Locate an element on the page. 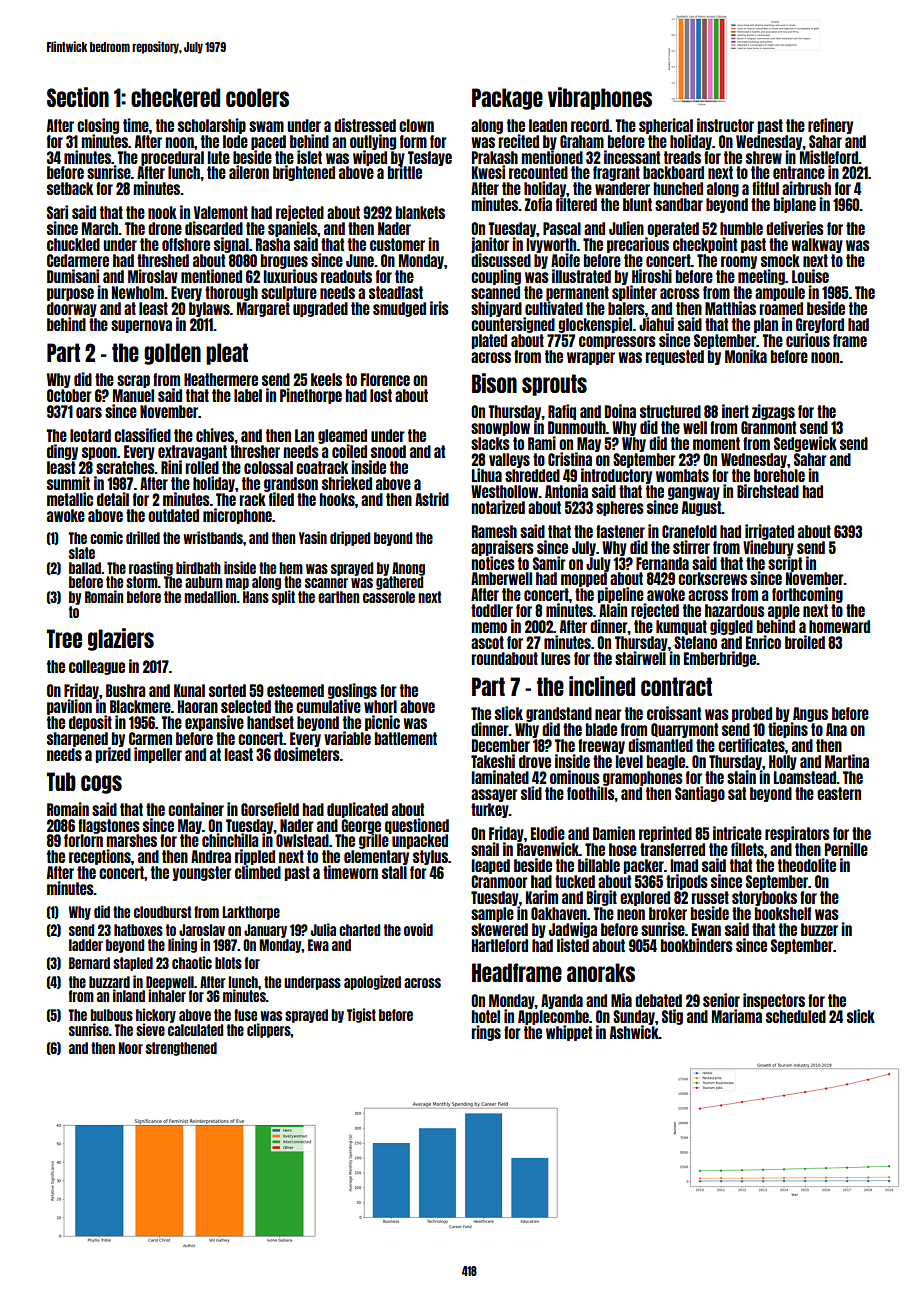 Image resolution: width=924 pixels, height=1308 pixels. swam is located at coordinates (266, 126).
